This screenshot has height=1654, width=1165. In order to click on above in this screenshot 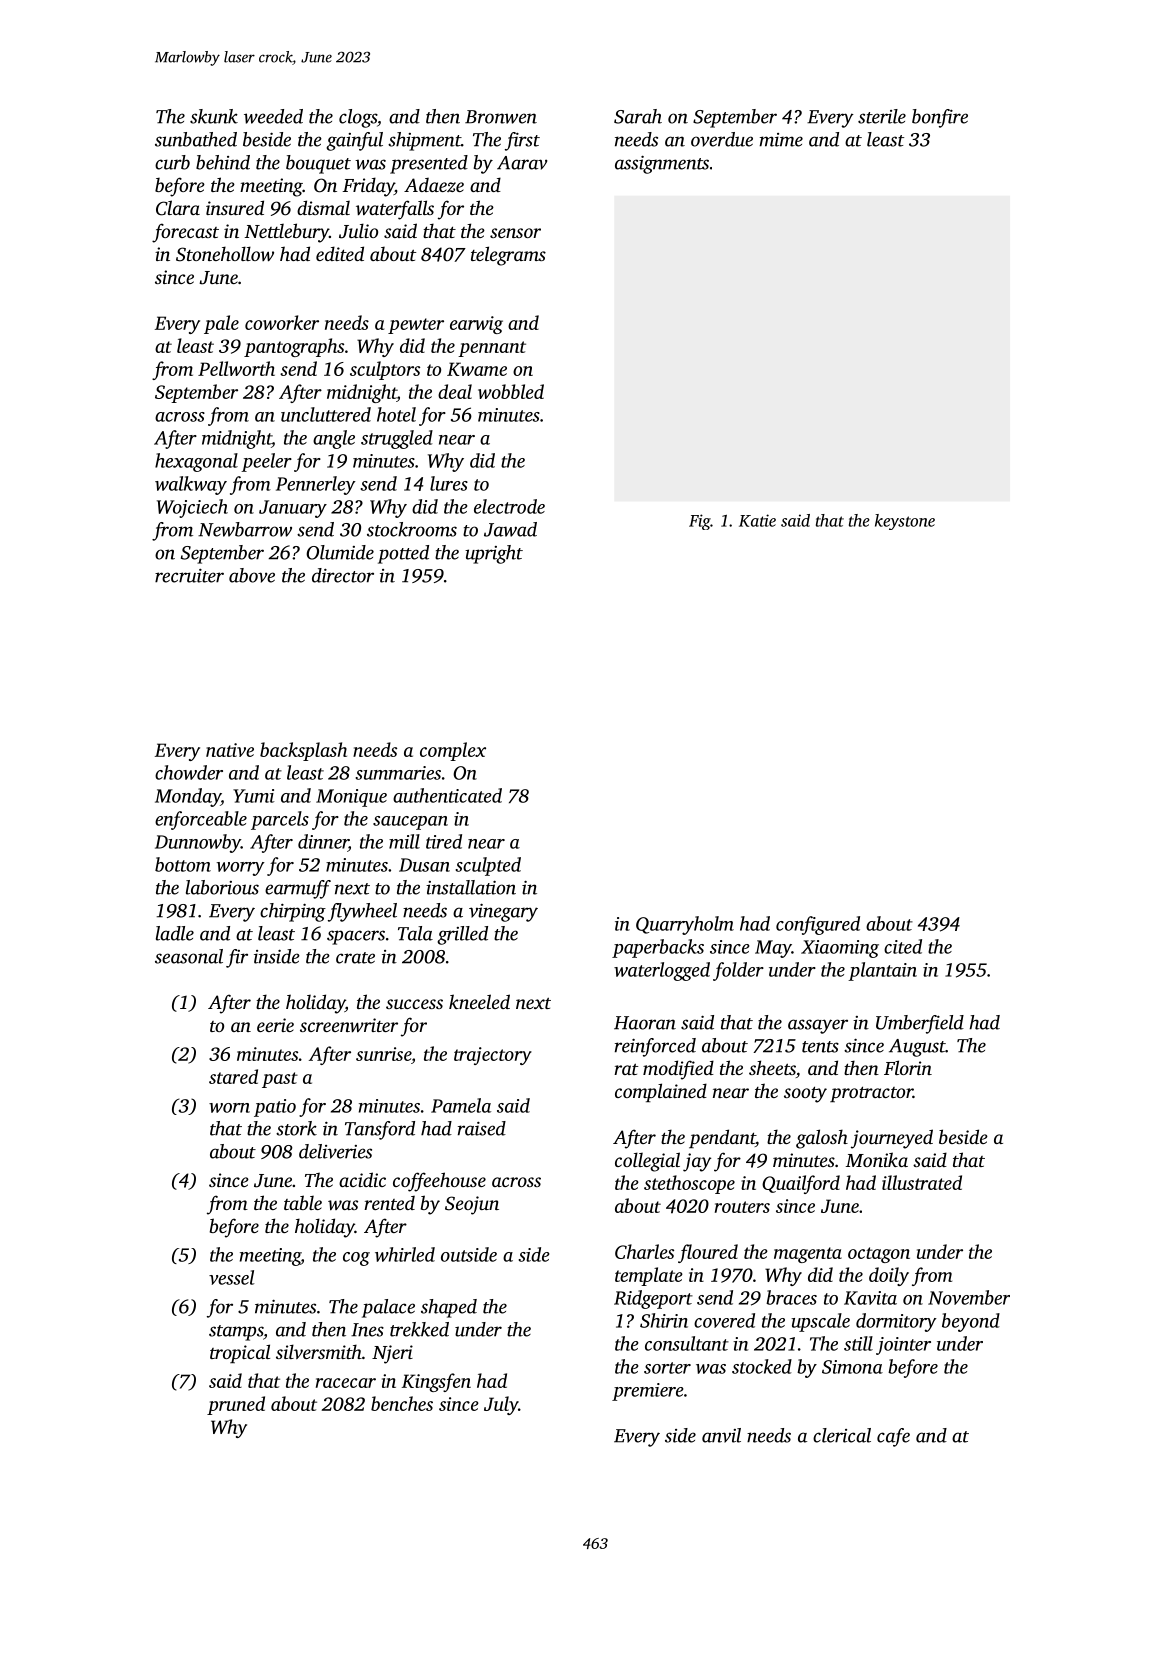, I will do `click(252, 575)`.
